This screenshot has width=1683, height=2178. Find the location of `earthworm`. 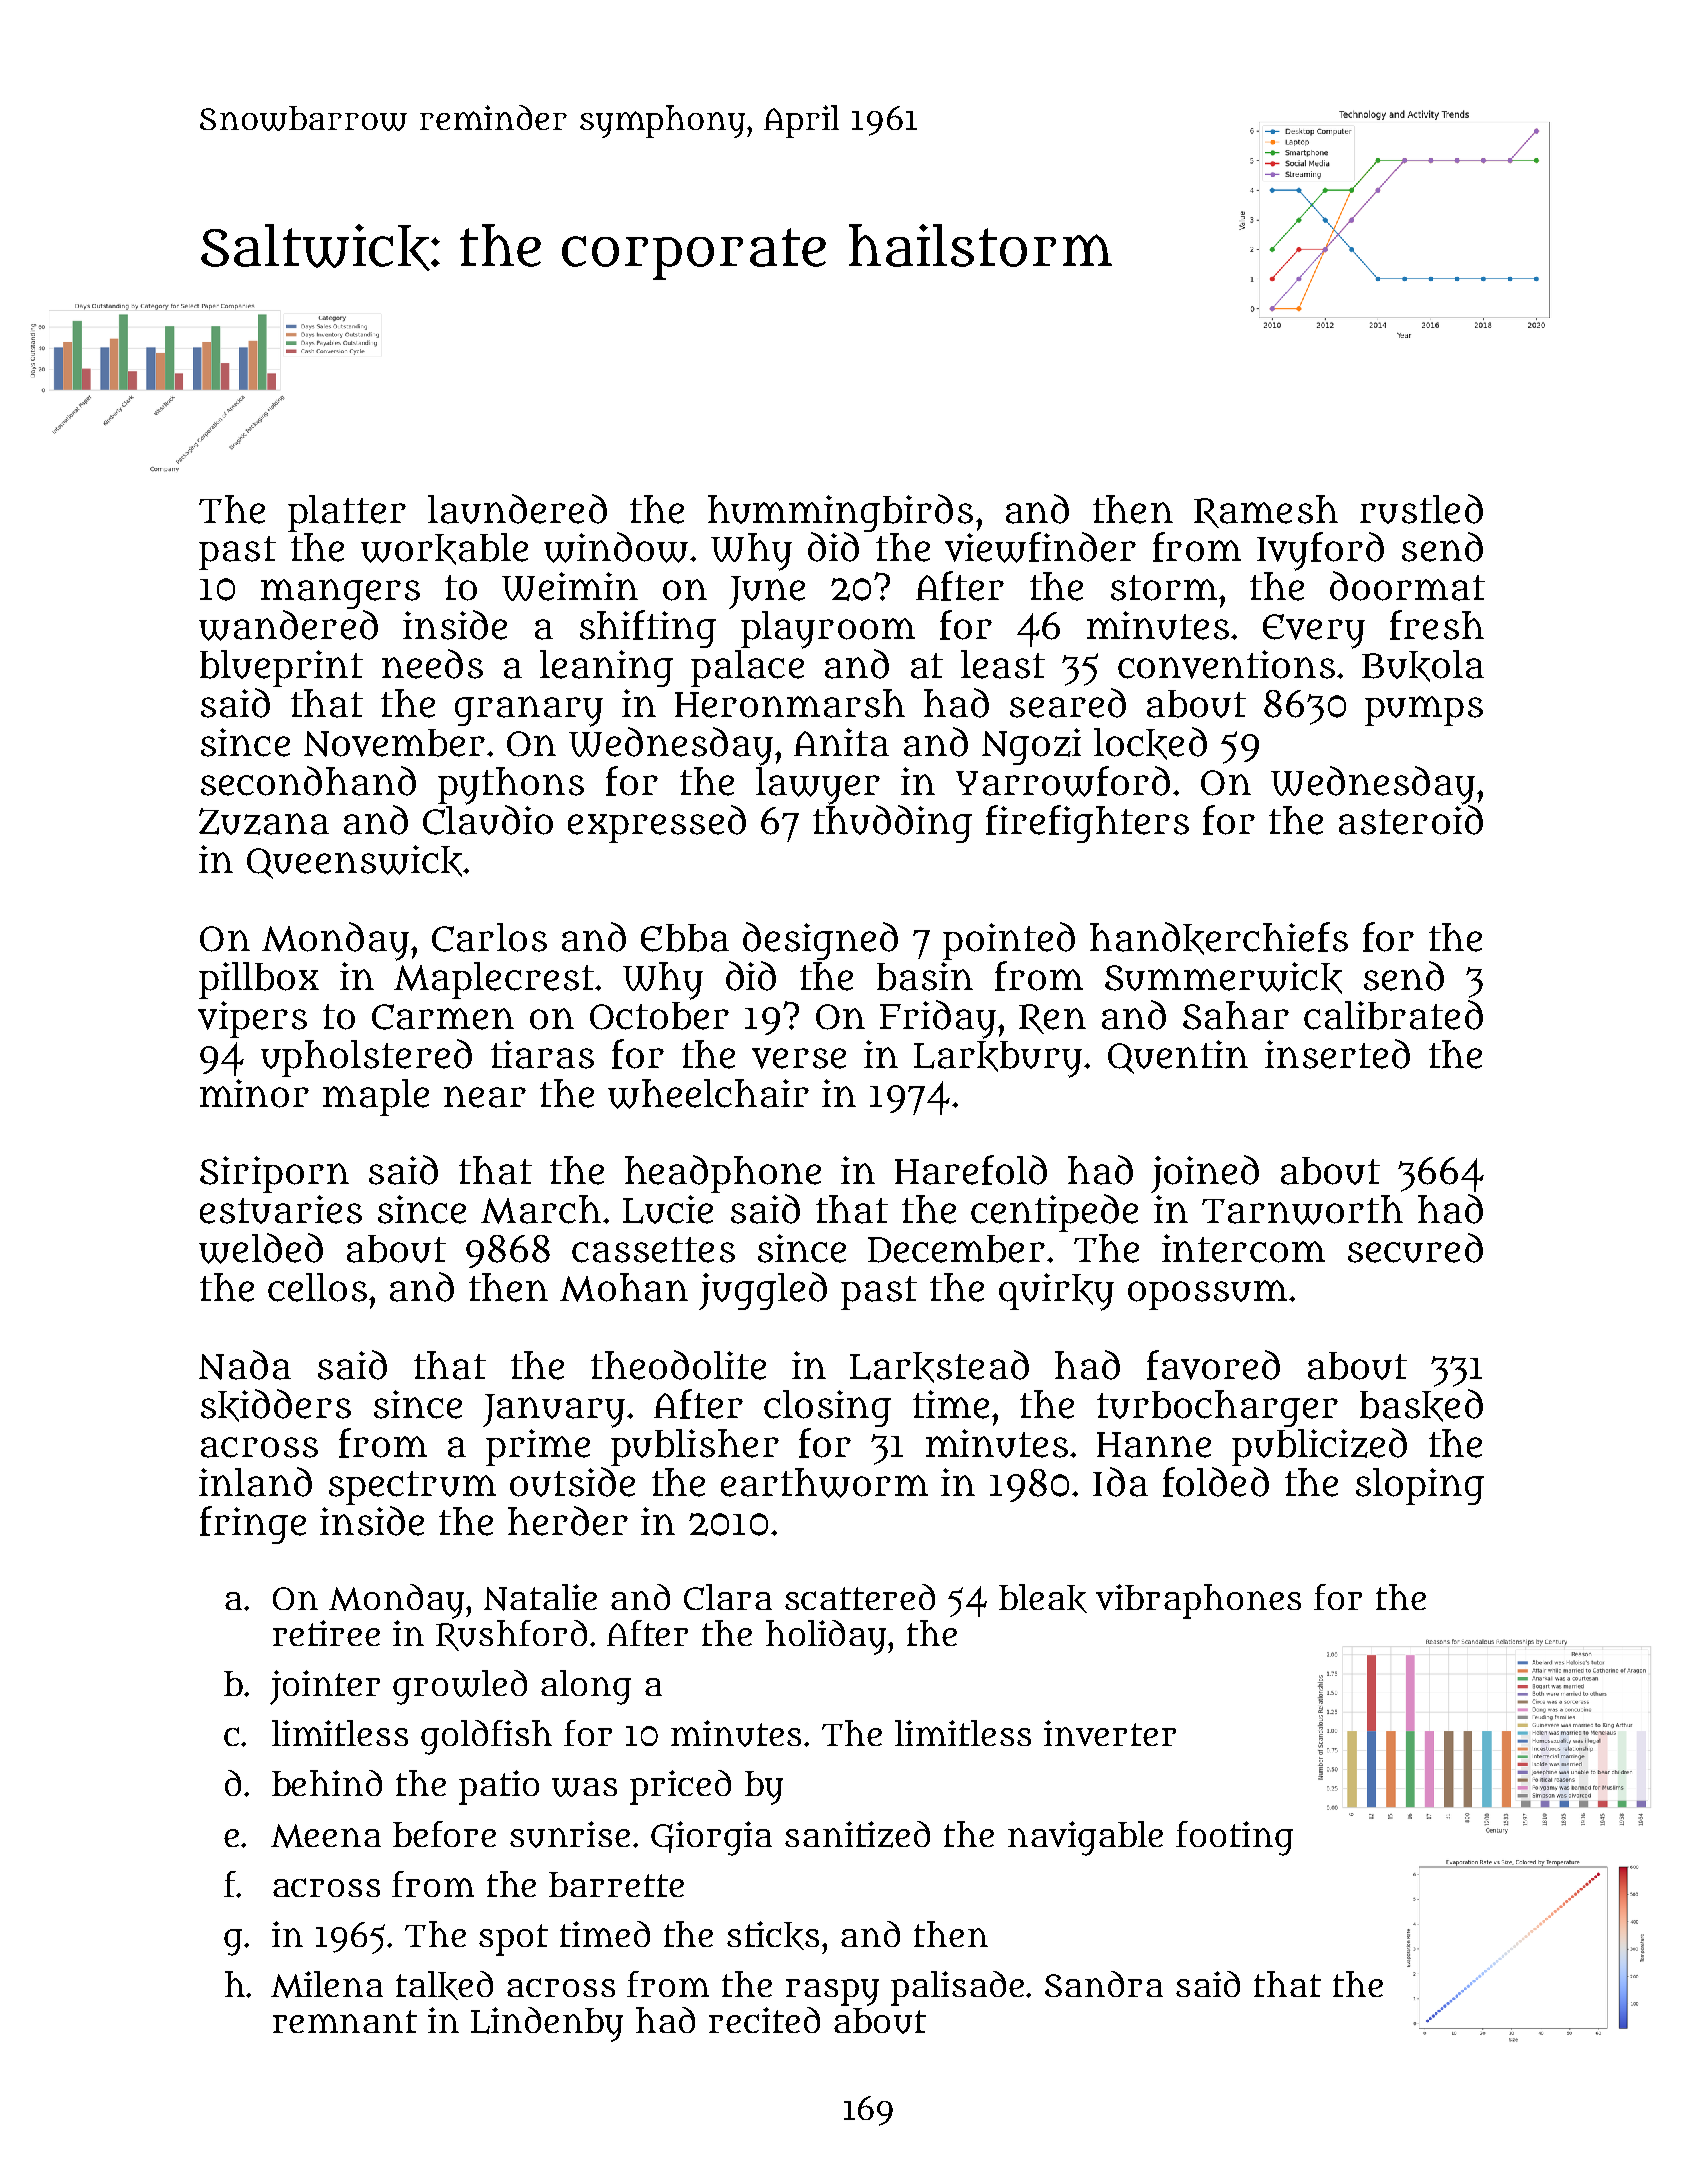

earthworm is located at coordinates (824, 1483).
